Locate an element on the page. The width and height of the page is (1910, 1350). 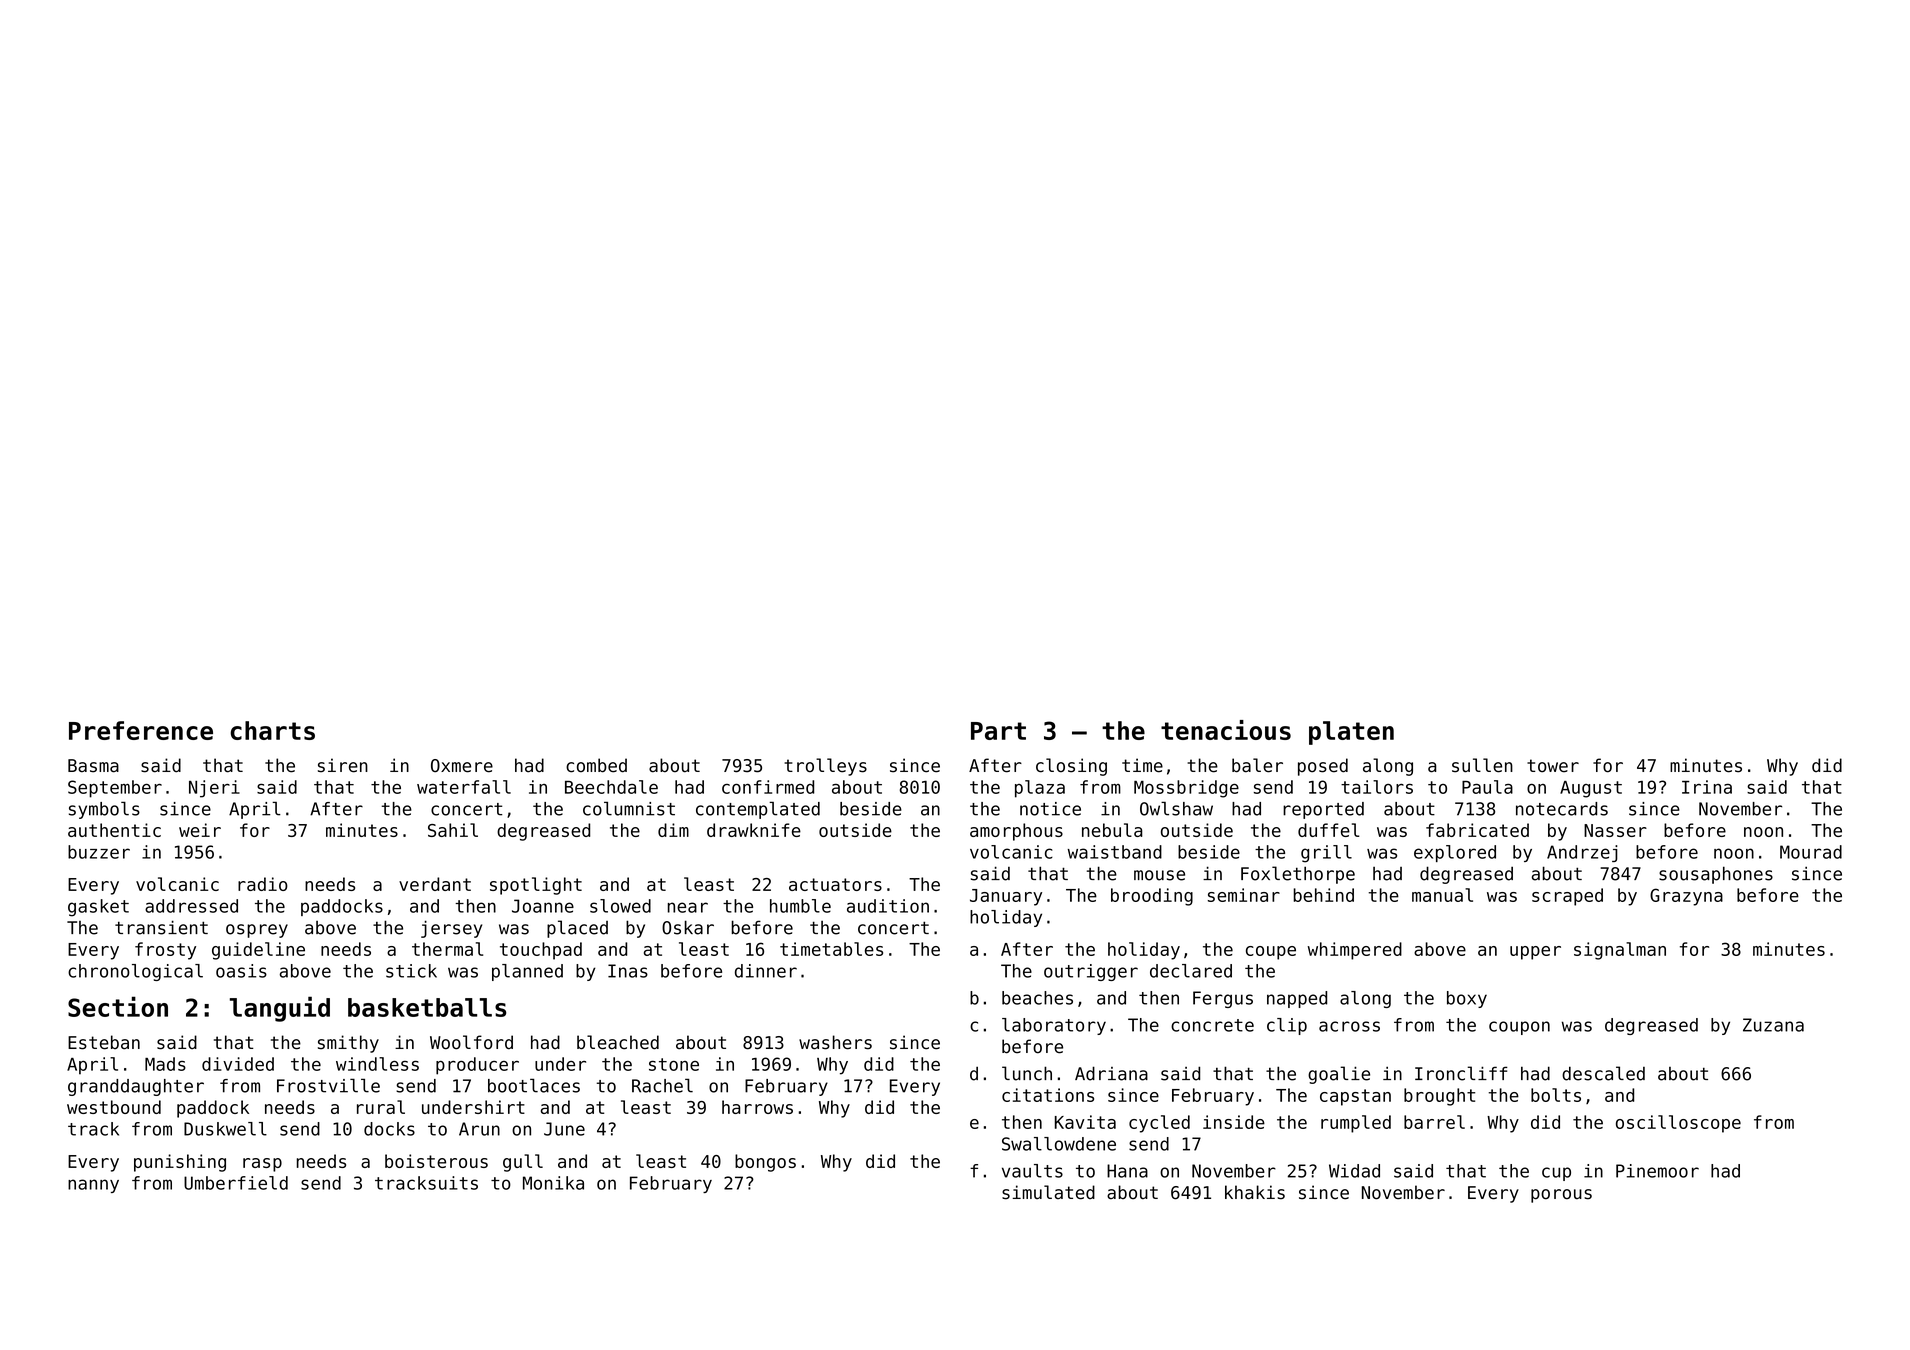
rural is located at coordinates (381, 1107).
